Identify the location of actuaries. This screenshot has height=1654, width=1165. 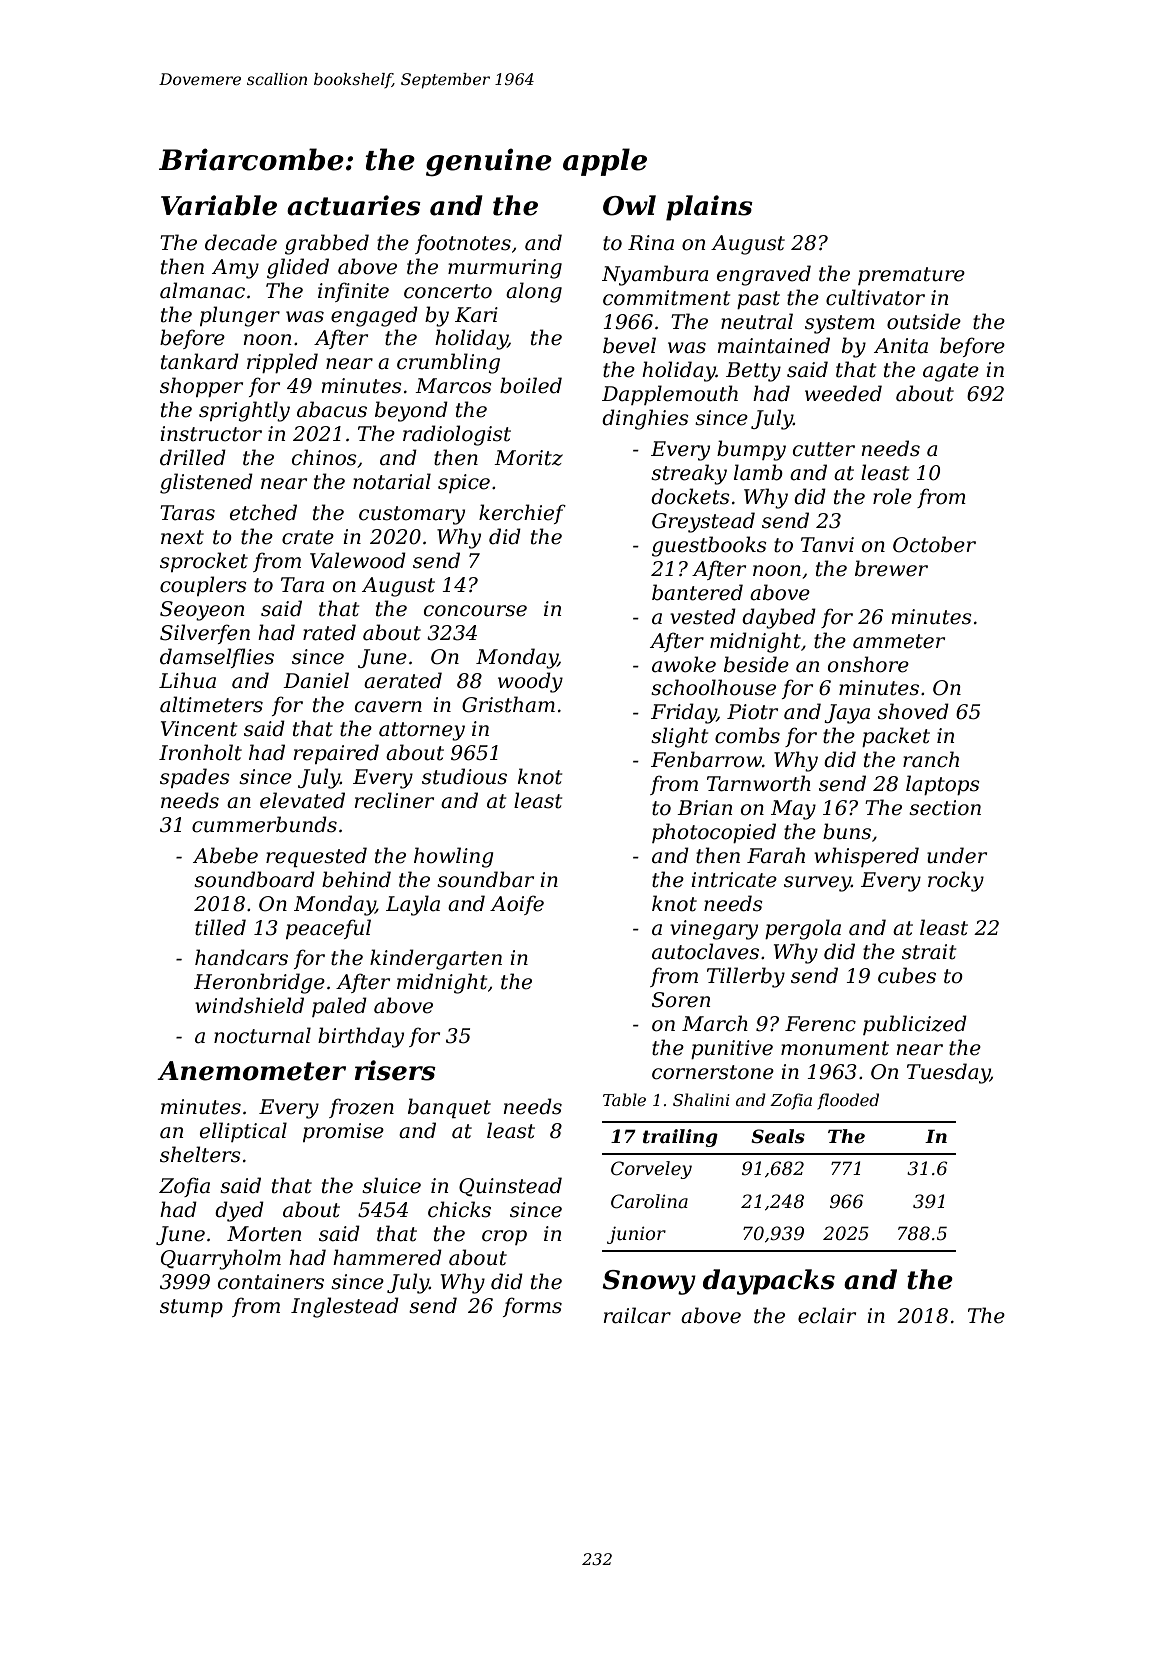
(354, 205).
